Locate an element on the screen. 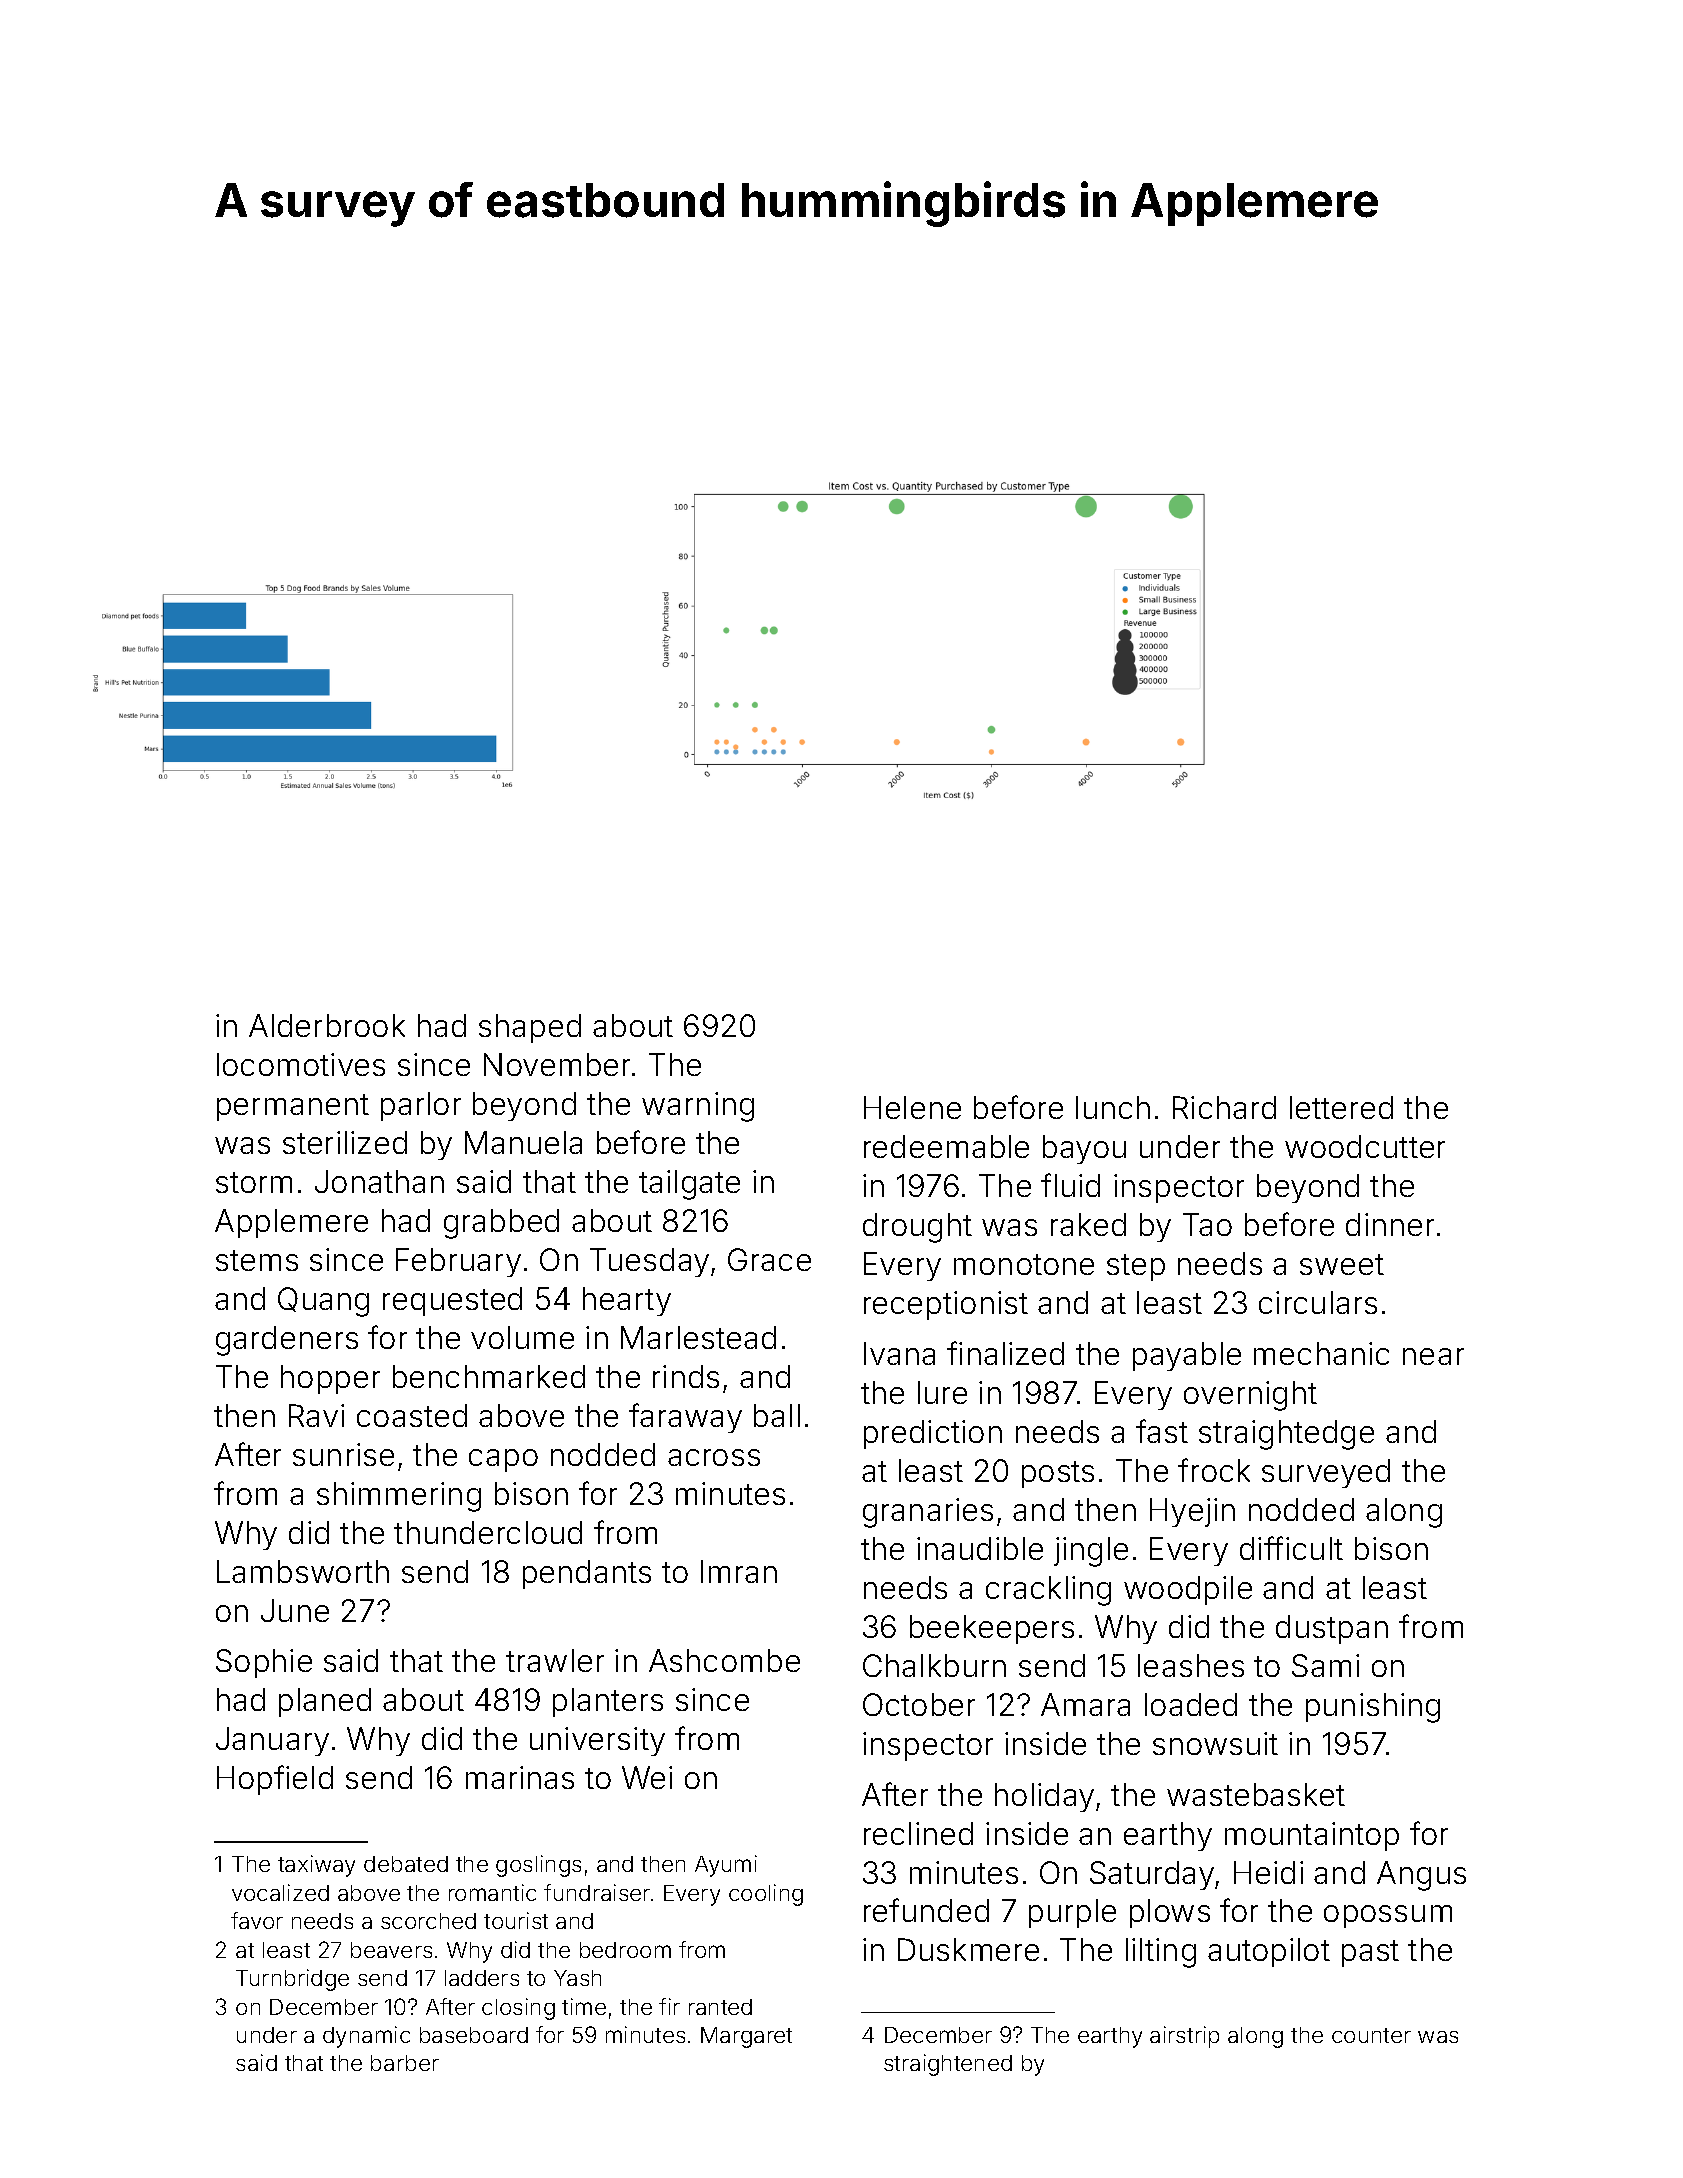  shaped is located at coordinates (530, 1028).
